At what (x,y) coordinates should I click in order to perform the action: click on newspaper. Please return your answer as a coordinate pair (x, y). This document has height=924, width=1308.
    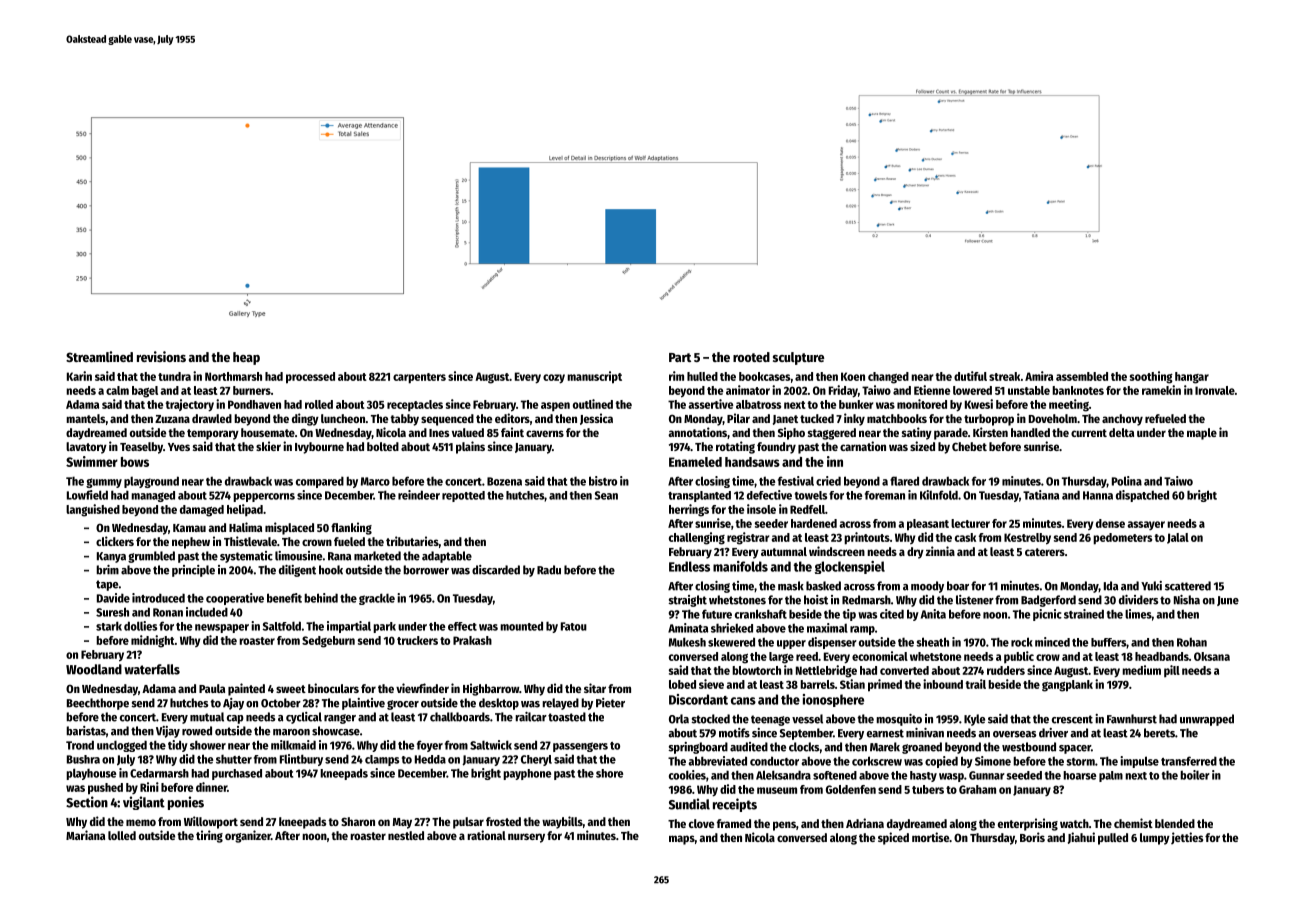
    Looking at the image, I should click on (222, 628).
